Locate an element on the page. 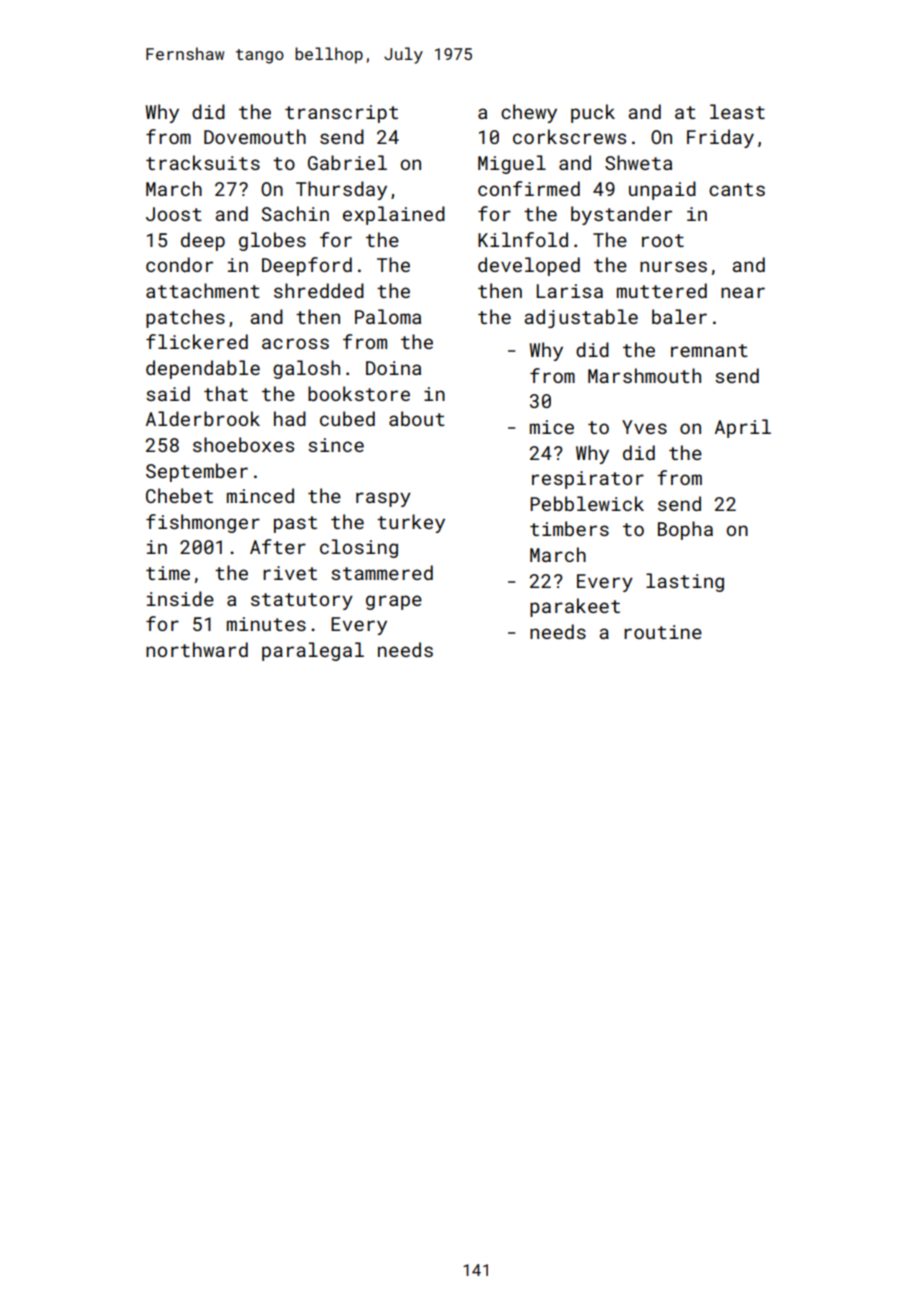 Image resolution: width=924 pixels, height=1311 pixels. explained is located at coordinates (394, 215).
